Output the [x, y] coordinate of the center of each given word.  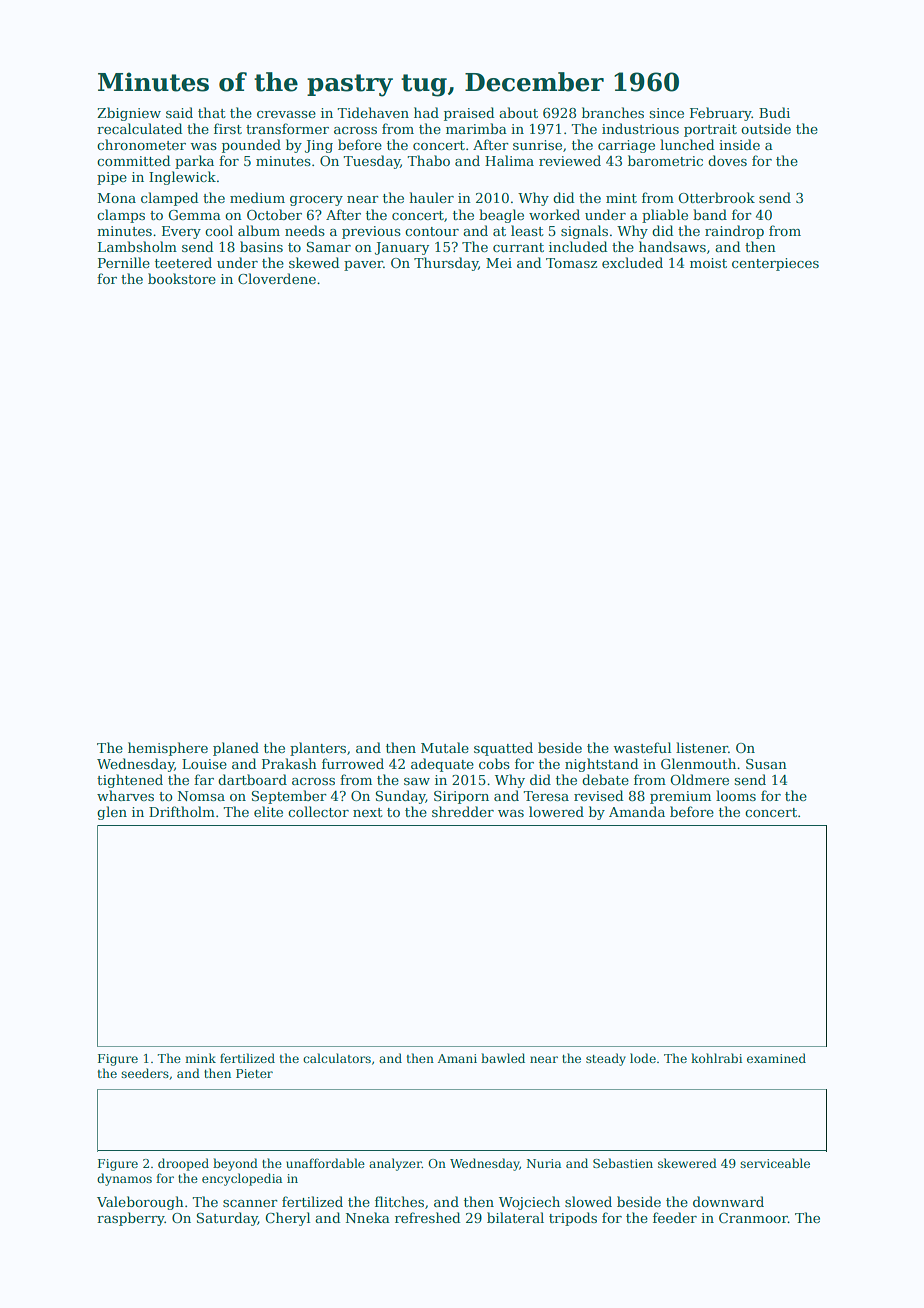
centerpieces [775, 264]
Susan [766, 764]
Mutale [445, 747]
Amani [457, 1058]
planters [318, 749]
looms [736, 795]
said [179, 112]
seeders [145, 1073]
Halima [509, 160]
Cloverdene [277, 278]
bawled [503, 1058]
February [721, 114]
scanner [250, 1203]
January [402, 248]
